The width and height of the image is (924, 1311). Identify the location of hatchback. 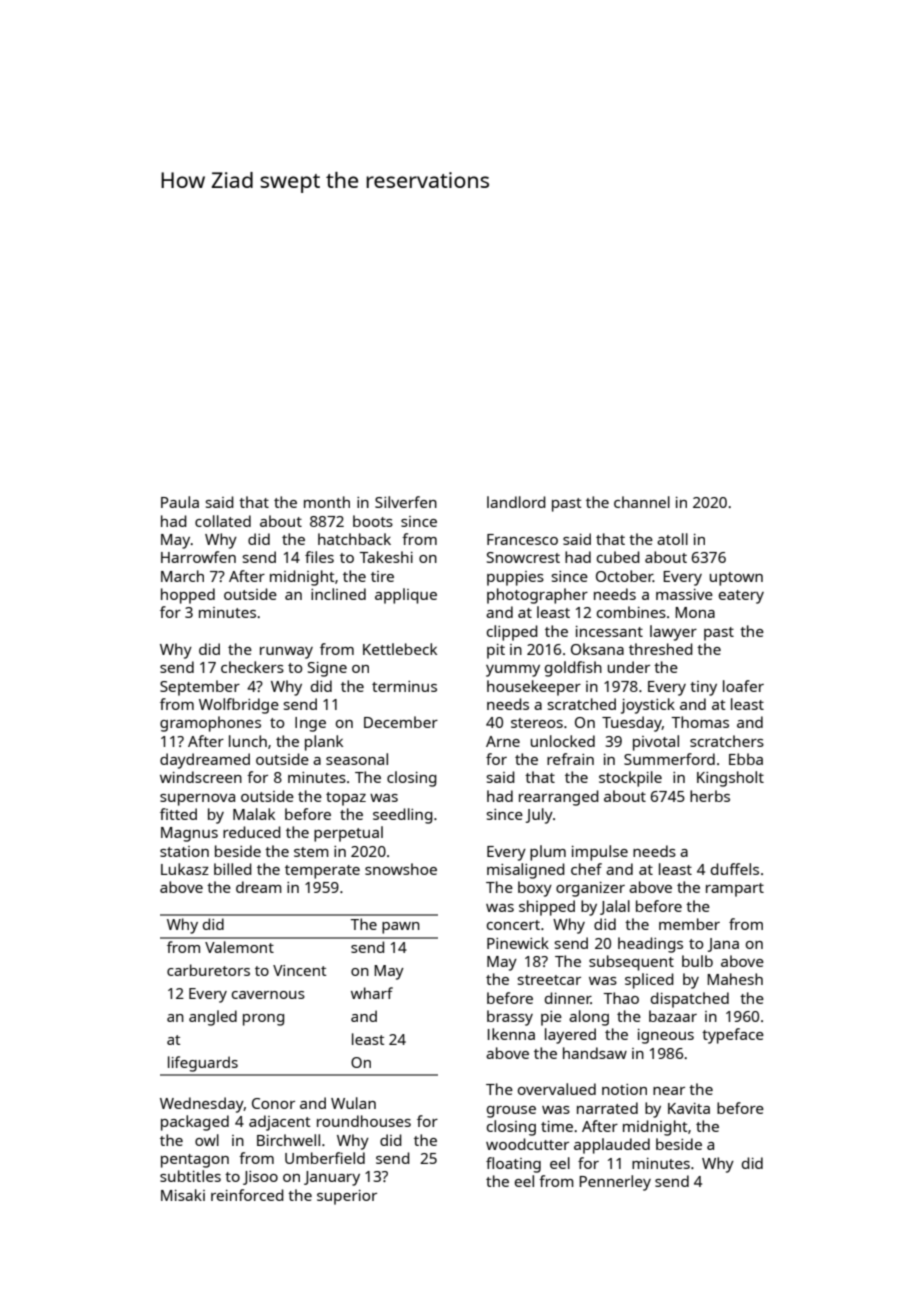
(354, 539).
